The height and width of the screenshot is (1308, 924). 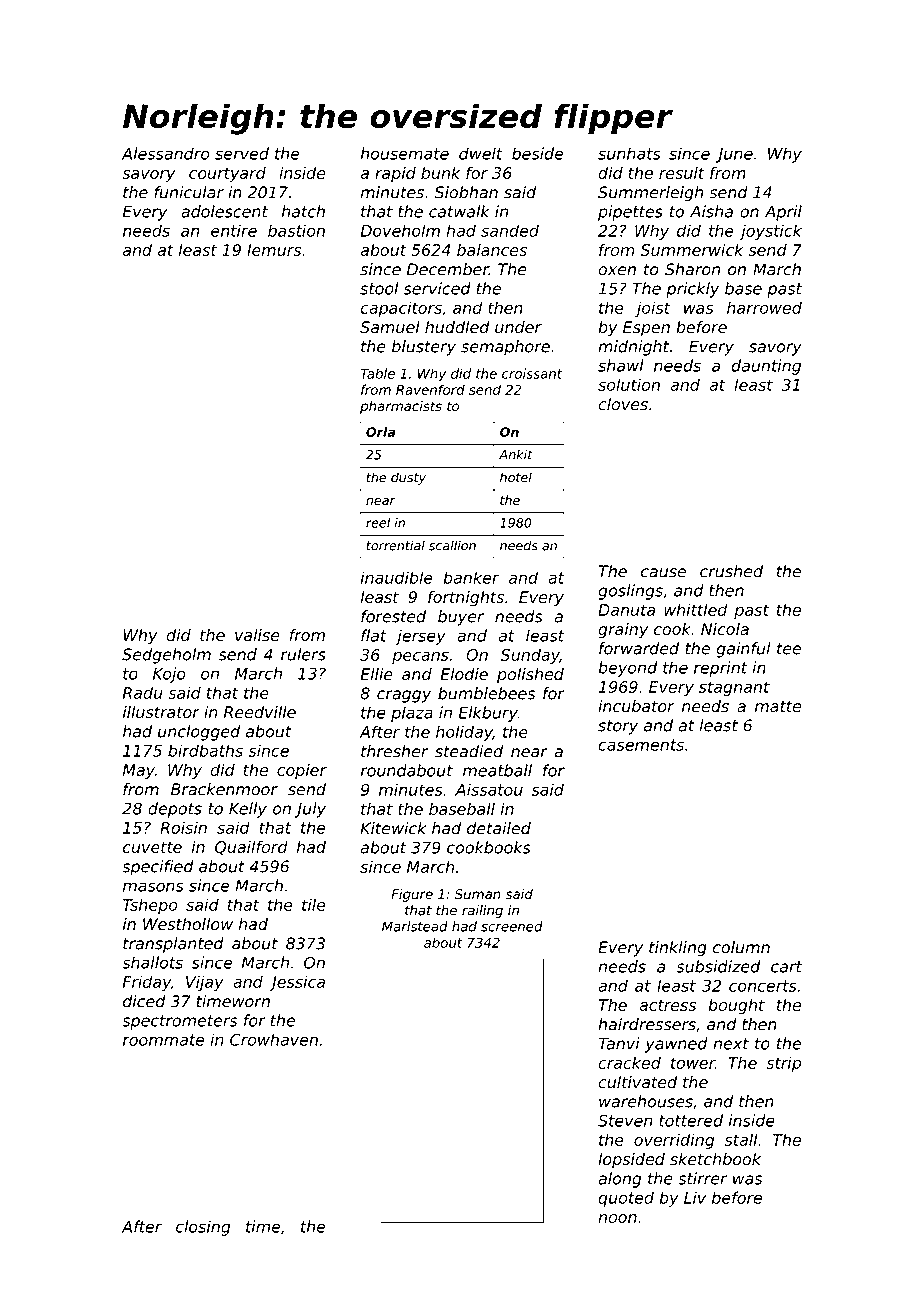 What do you see at coordinates (731, 571) in the screenshot?
I see `crushed` at bounding box center [731, 571].
